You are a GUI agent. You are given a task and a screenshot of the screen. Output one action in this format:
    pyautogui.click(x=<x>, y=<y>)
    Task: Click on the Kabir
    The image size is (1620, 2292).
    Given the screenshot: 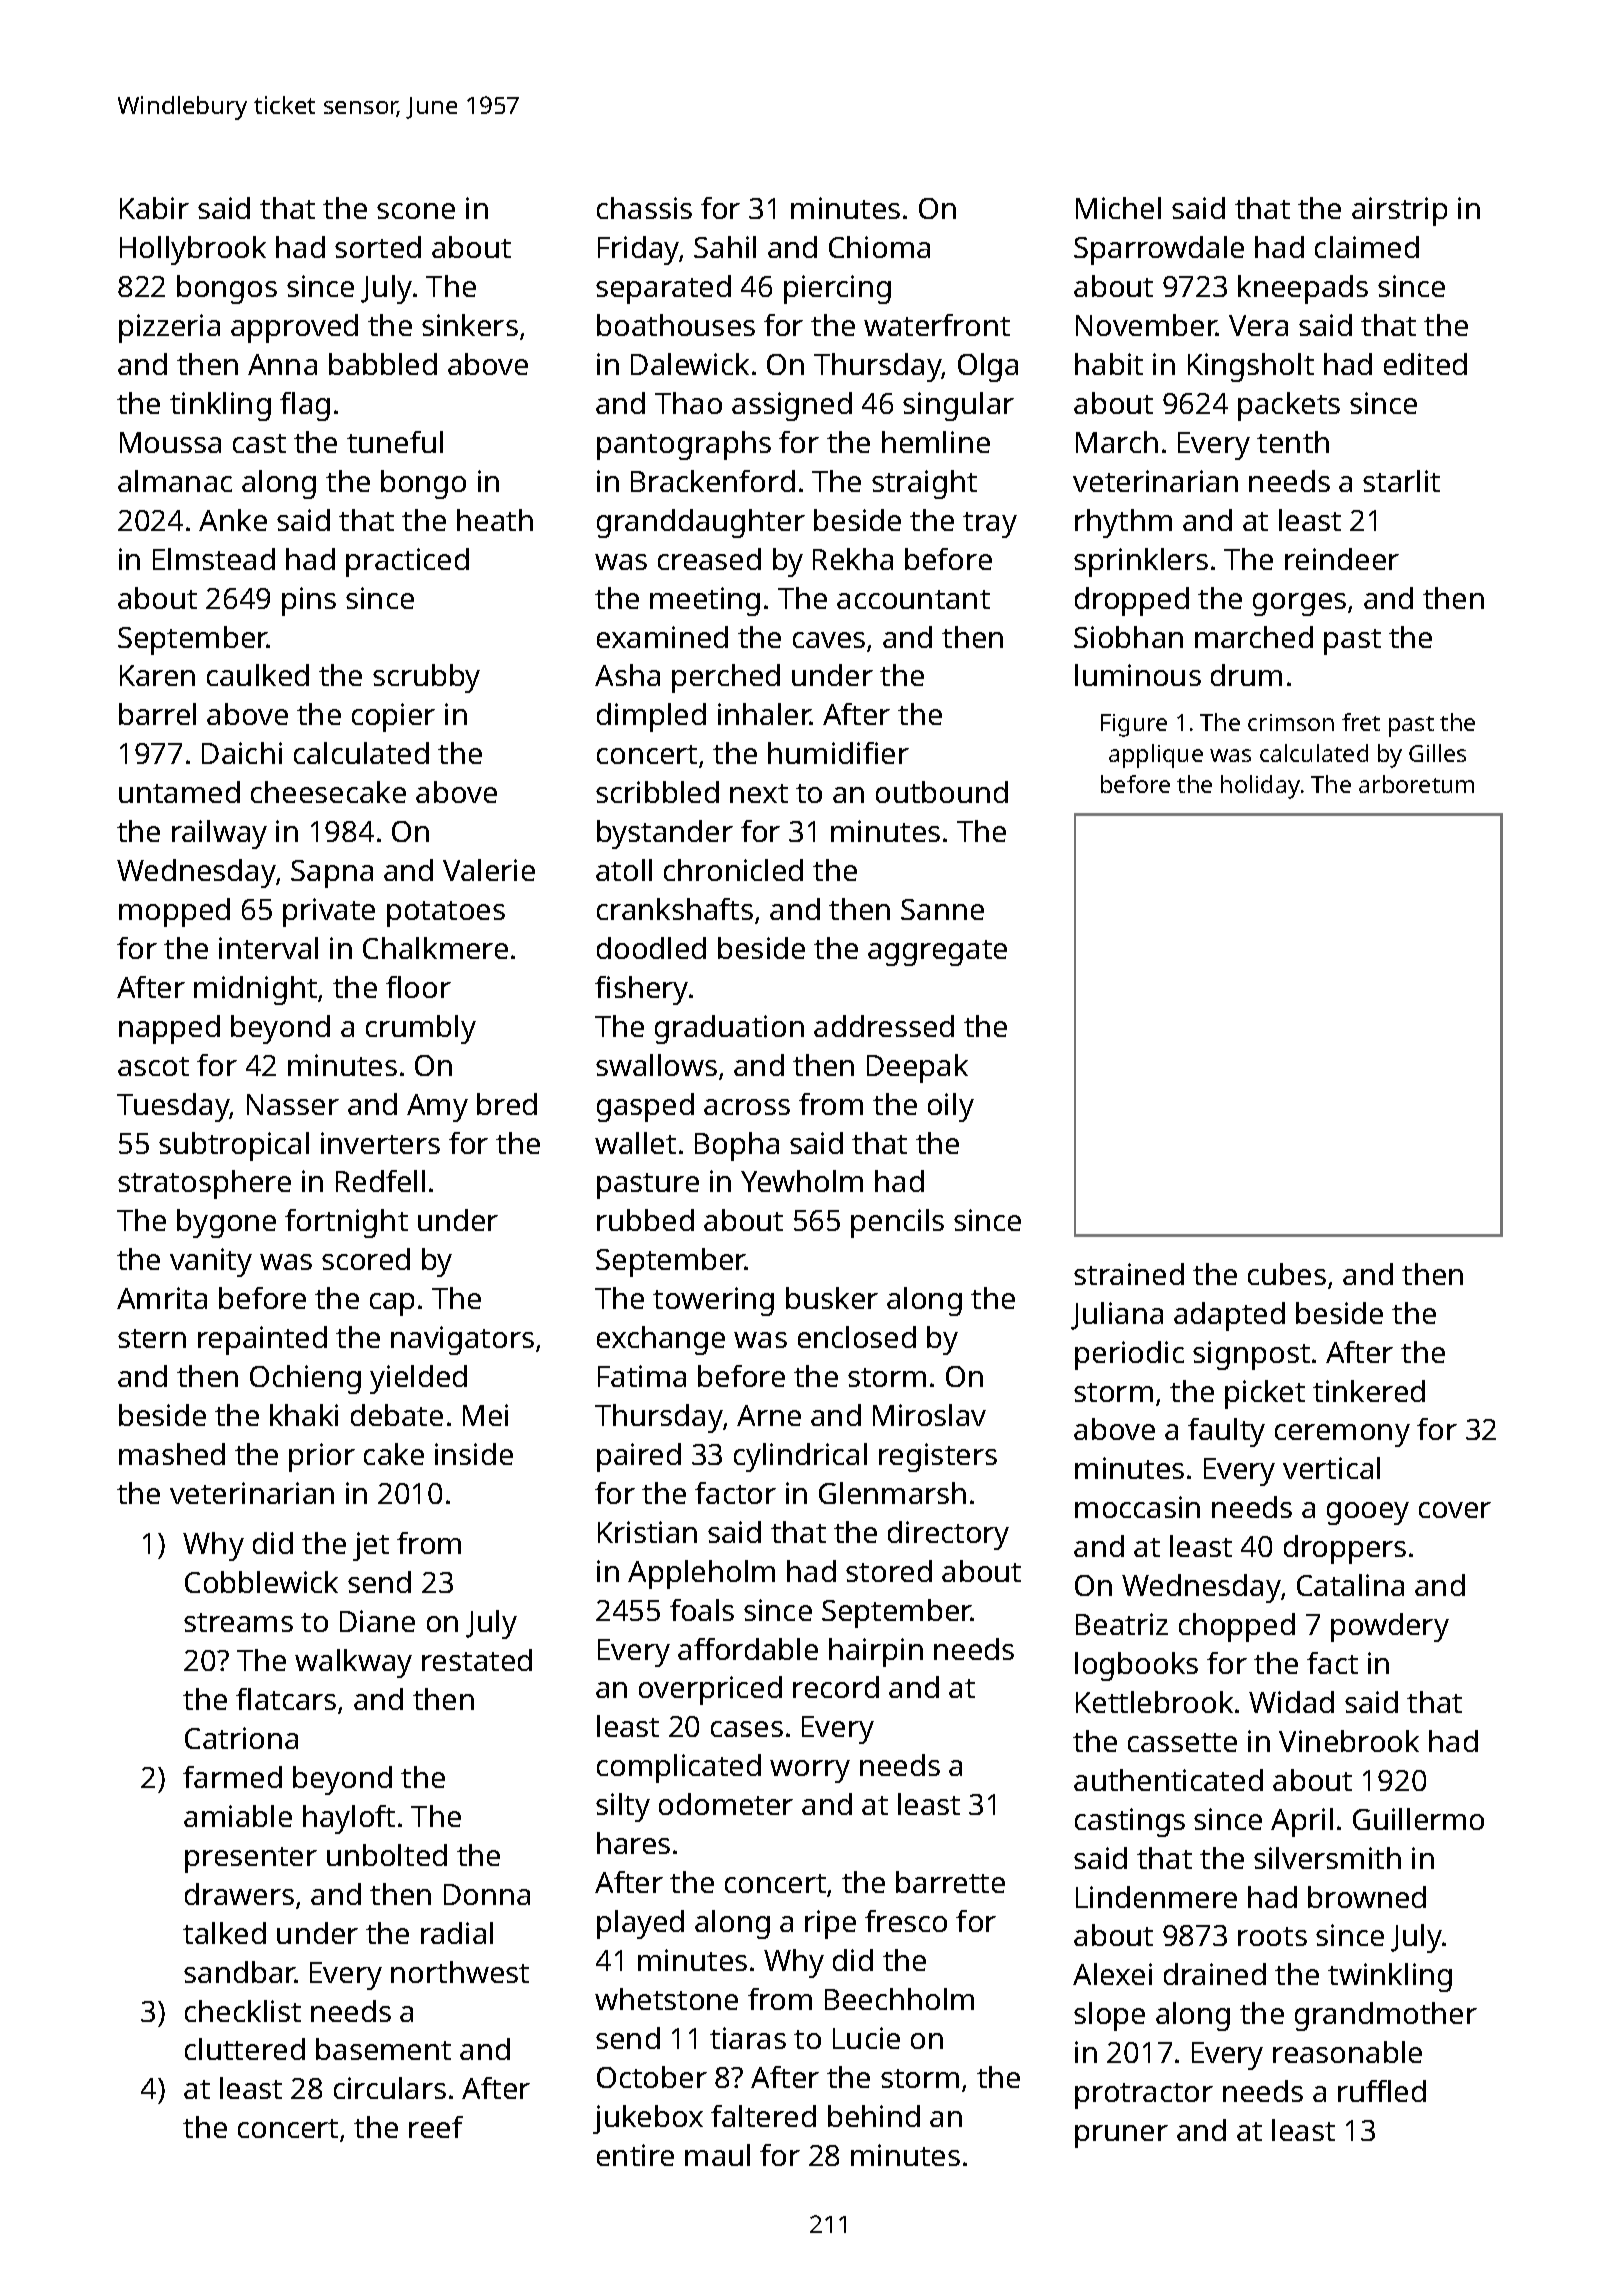 What is the action you would take?
    pyautogui.click(x=154, y=208)
